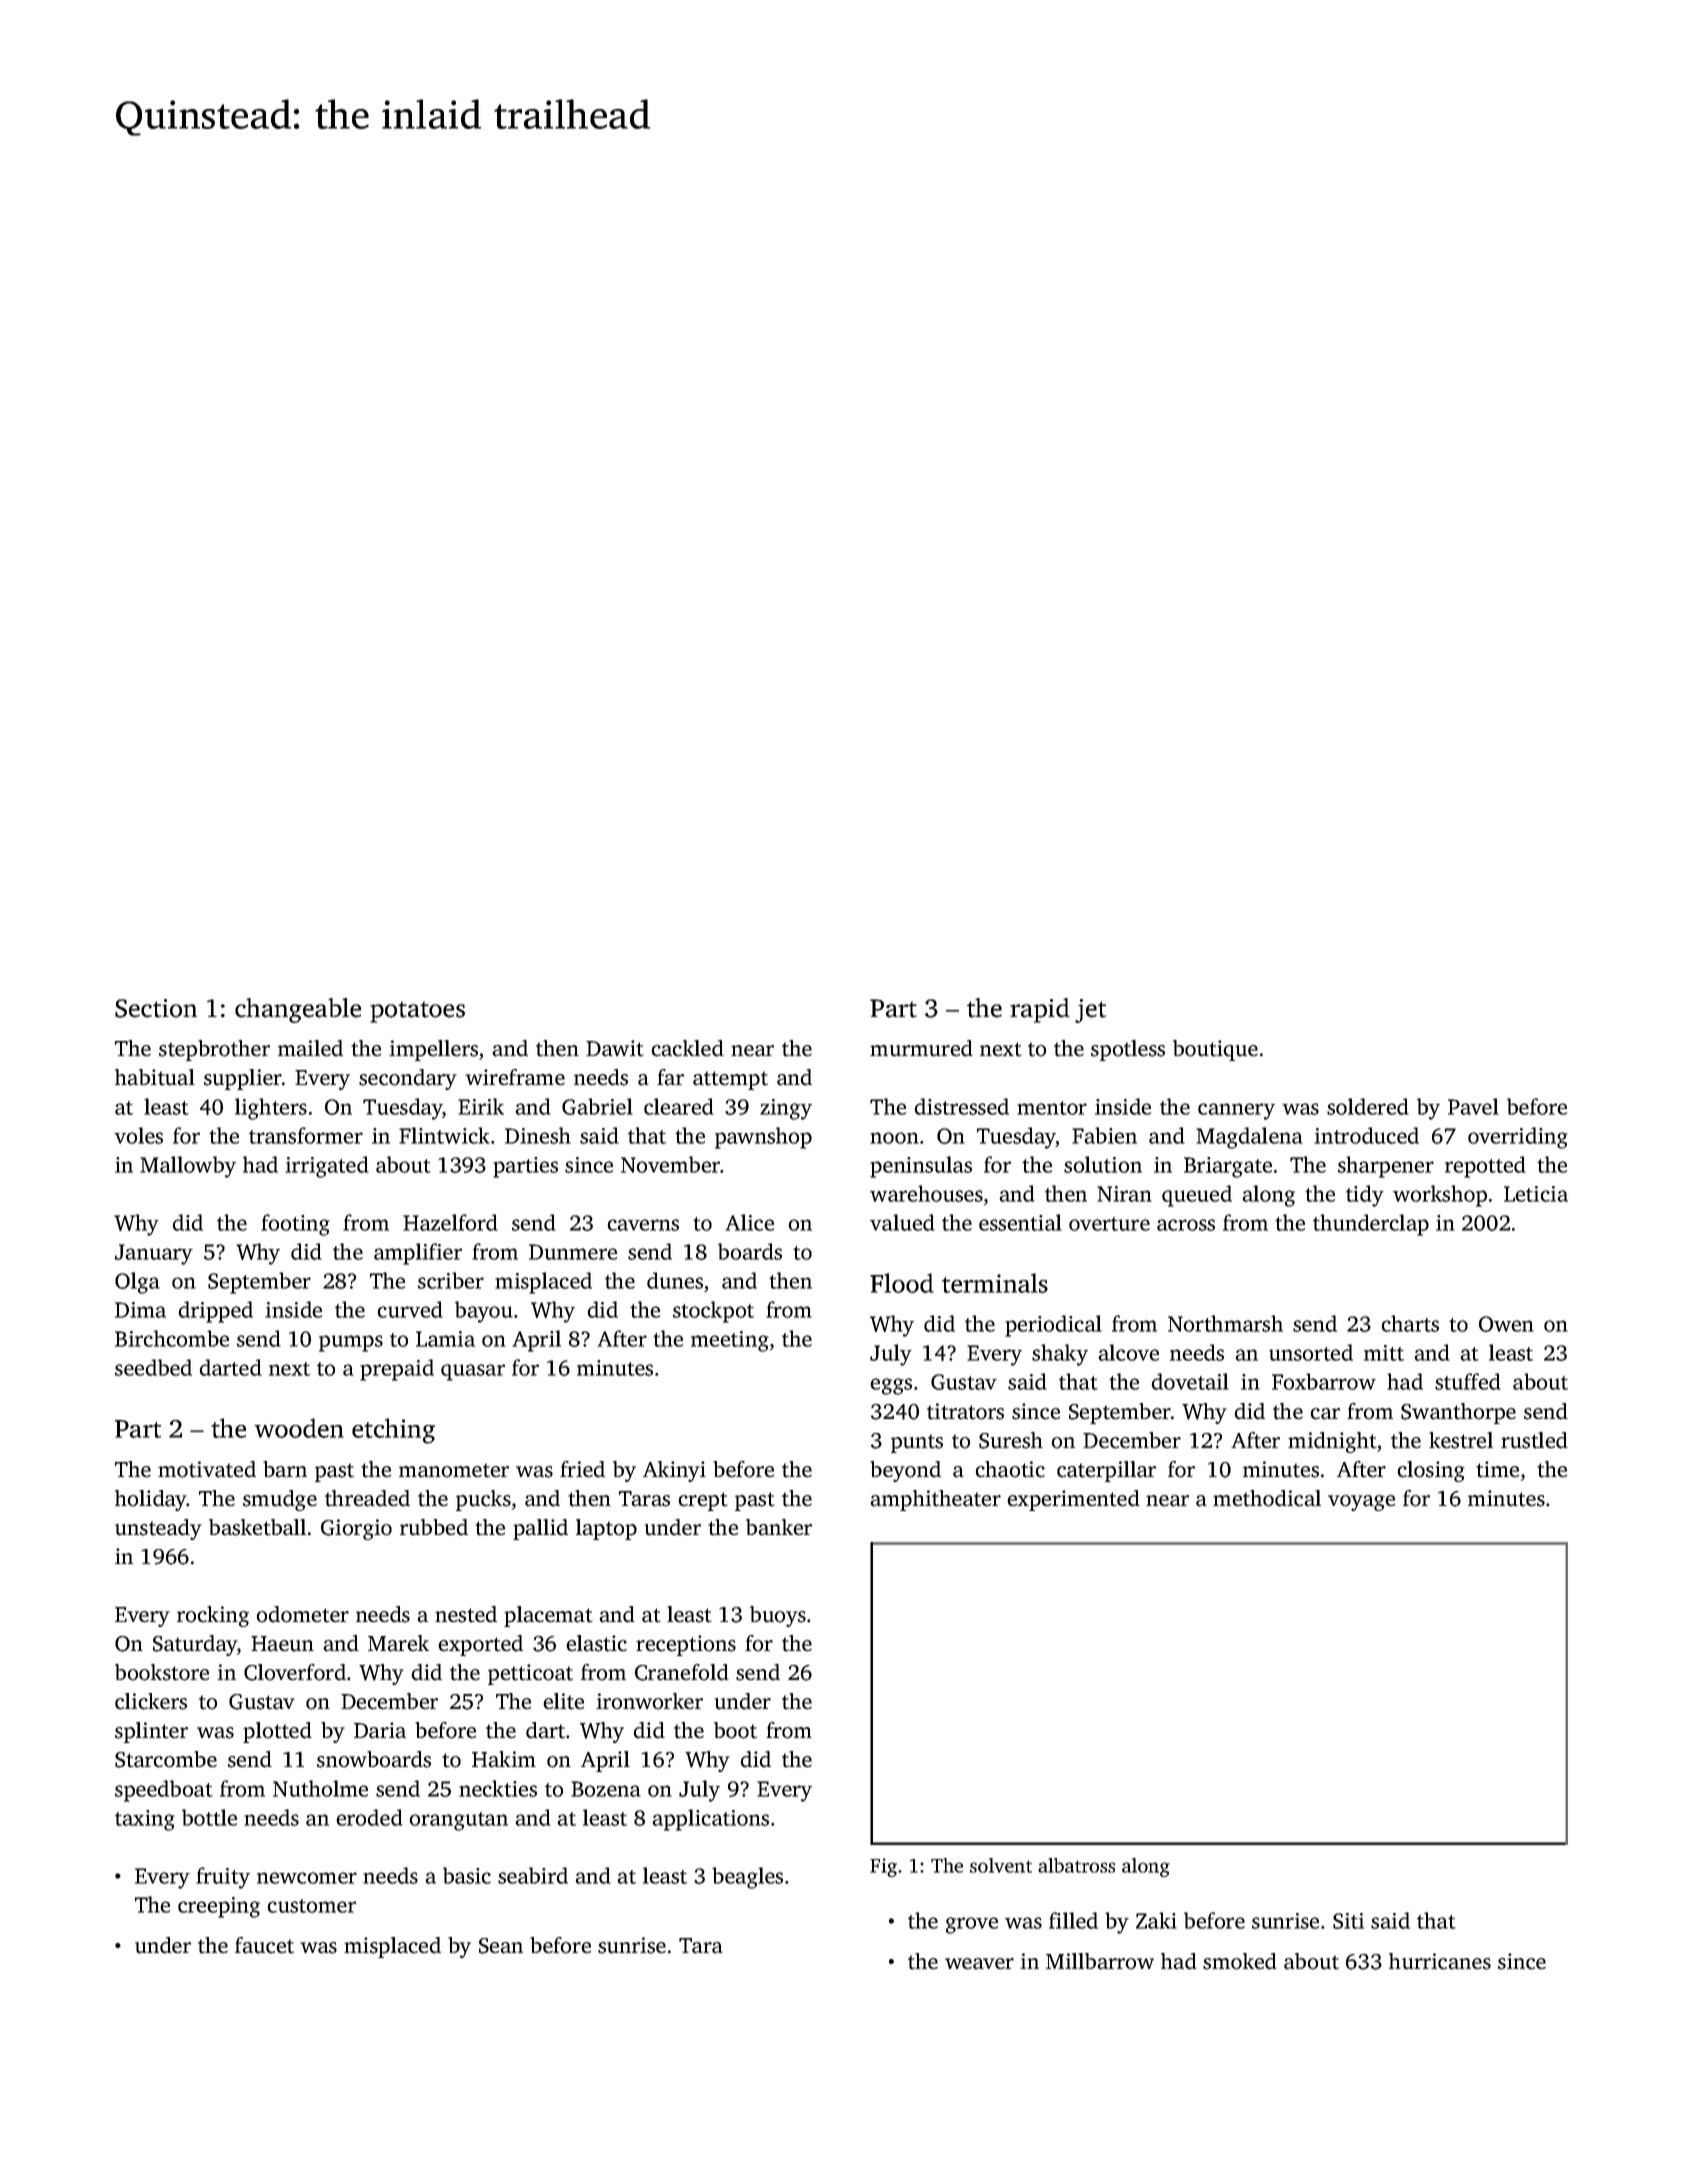  I want to click on seedbed, so click(153, 1367).
